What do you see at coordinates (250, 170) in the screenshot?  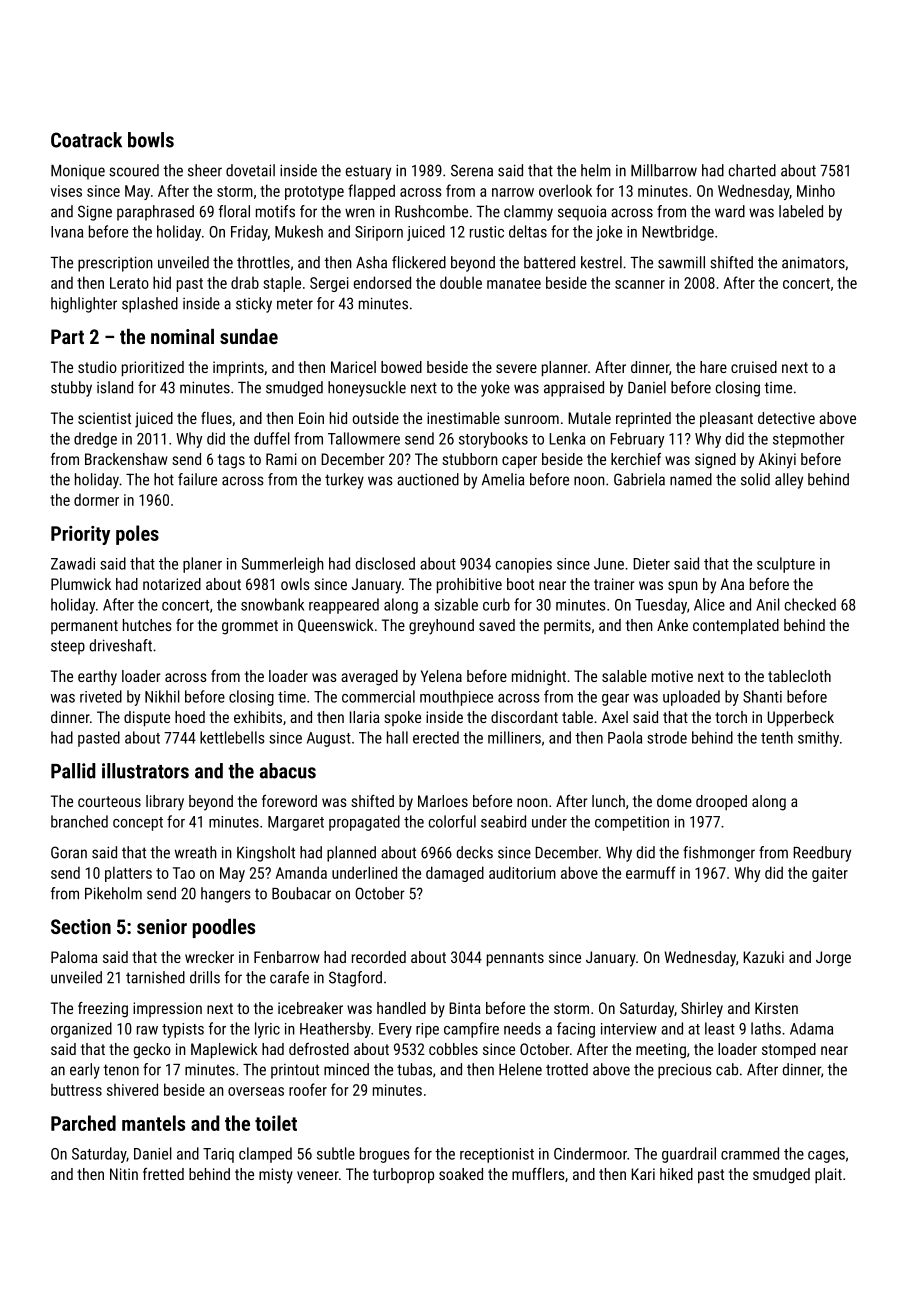 I see `dovetail` at bounding box center [250, 170].
